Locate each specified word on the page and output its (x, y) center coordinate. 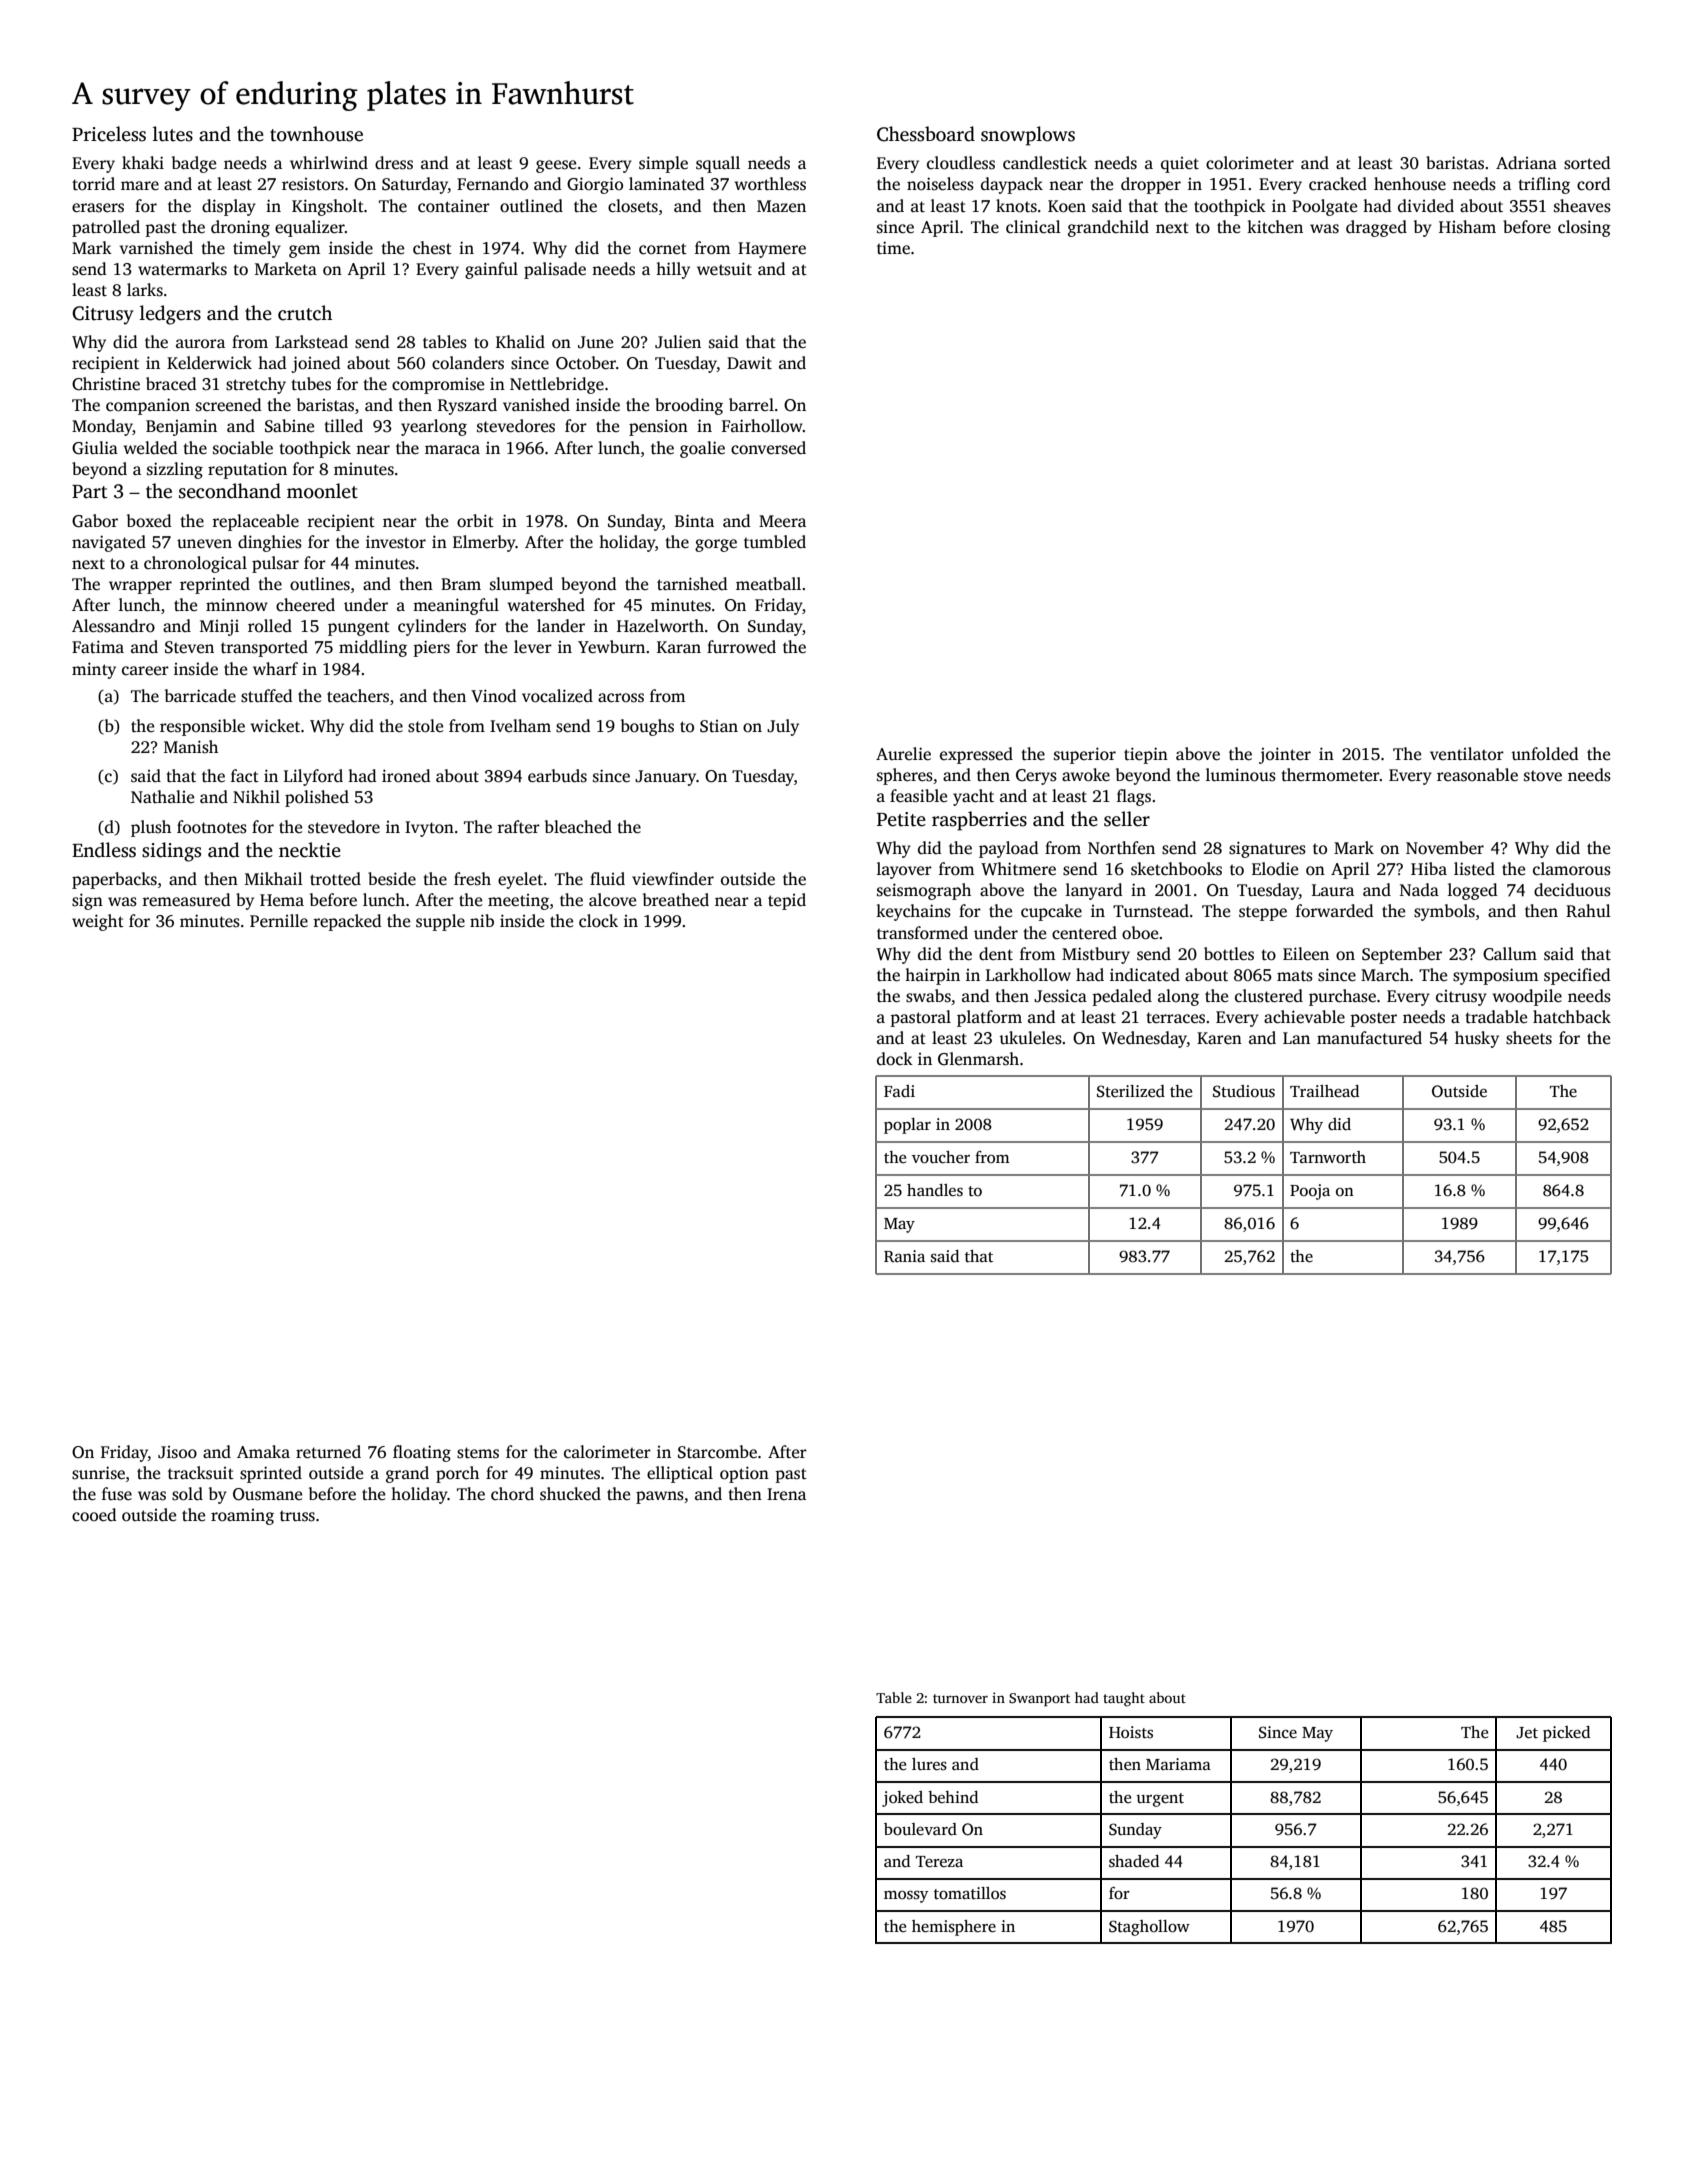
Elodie (1275, 869)
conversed (768, 448)
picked (1566, 1734)
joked (902, 1799)
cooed (94, 1515)
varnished (156, 248)
